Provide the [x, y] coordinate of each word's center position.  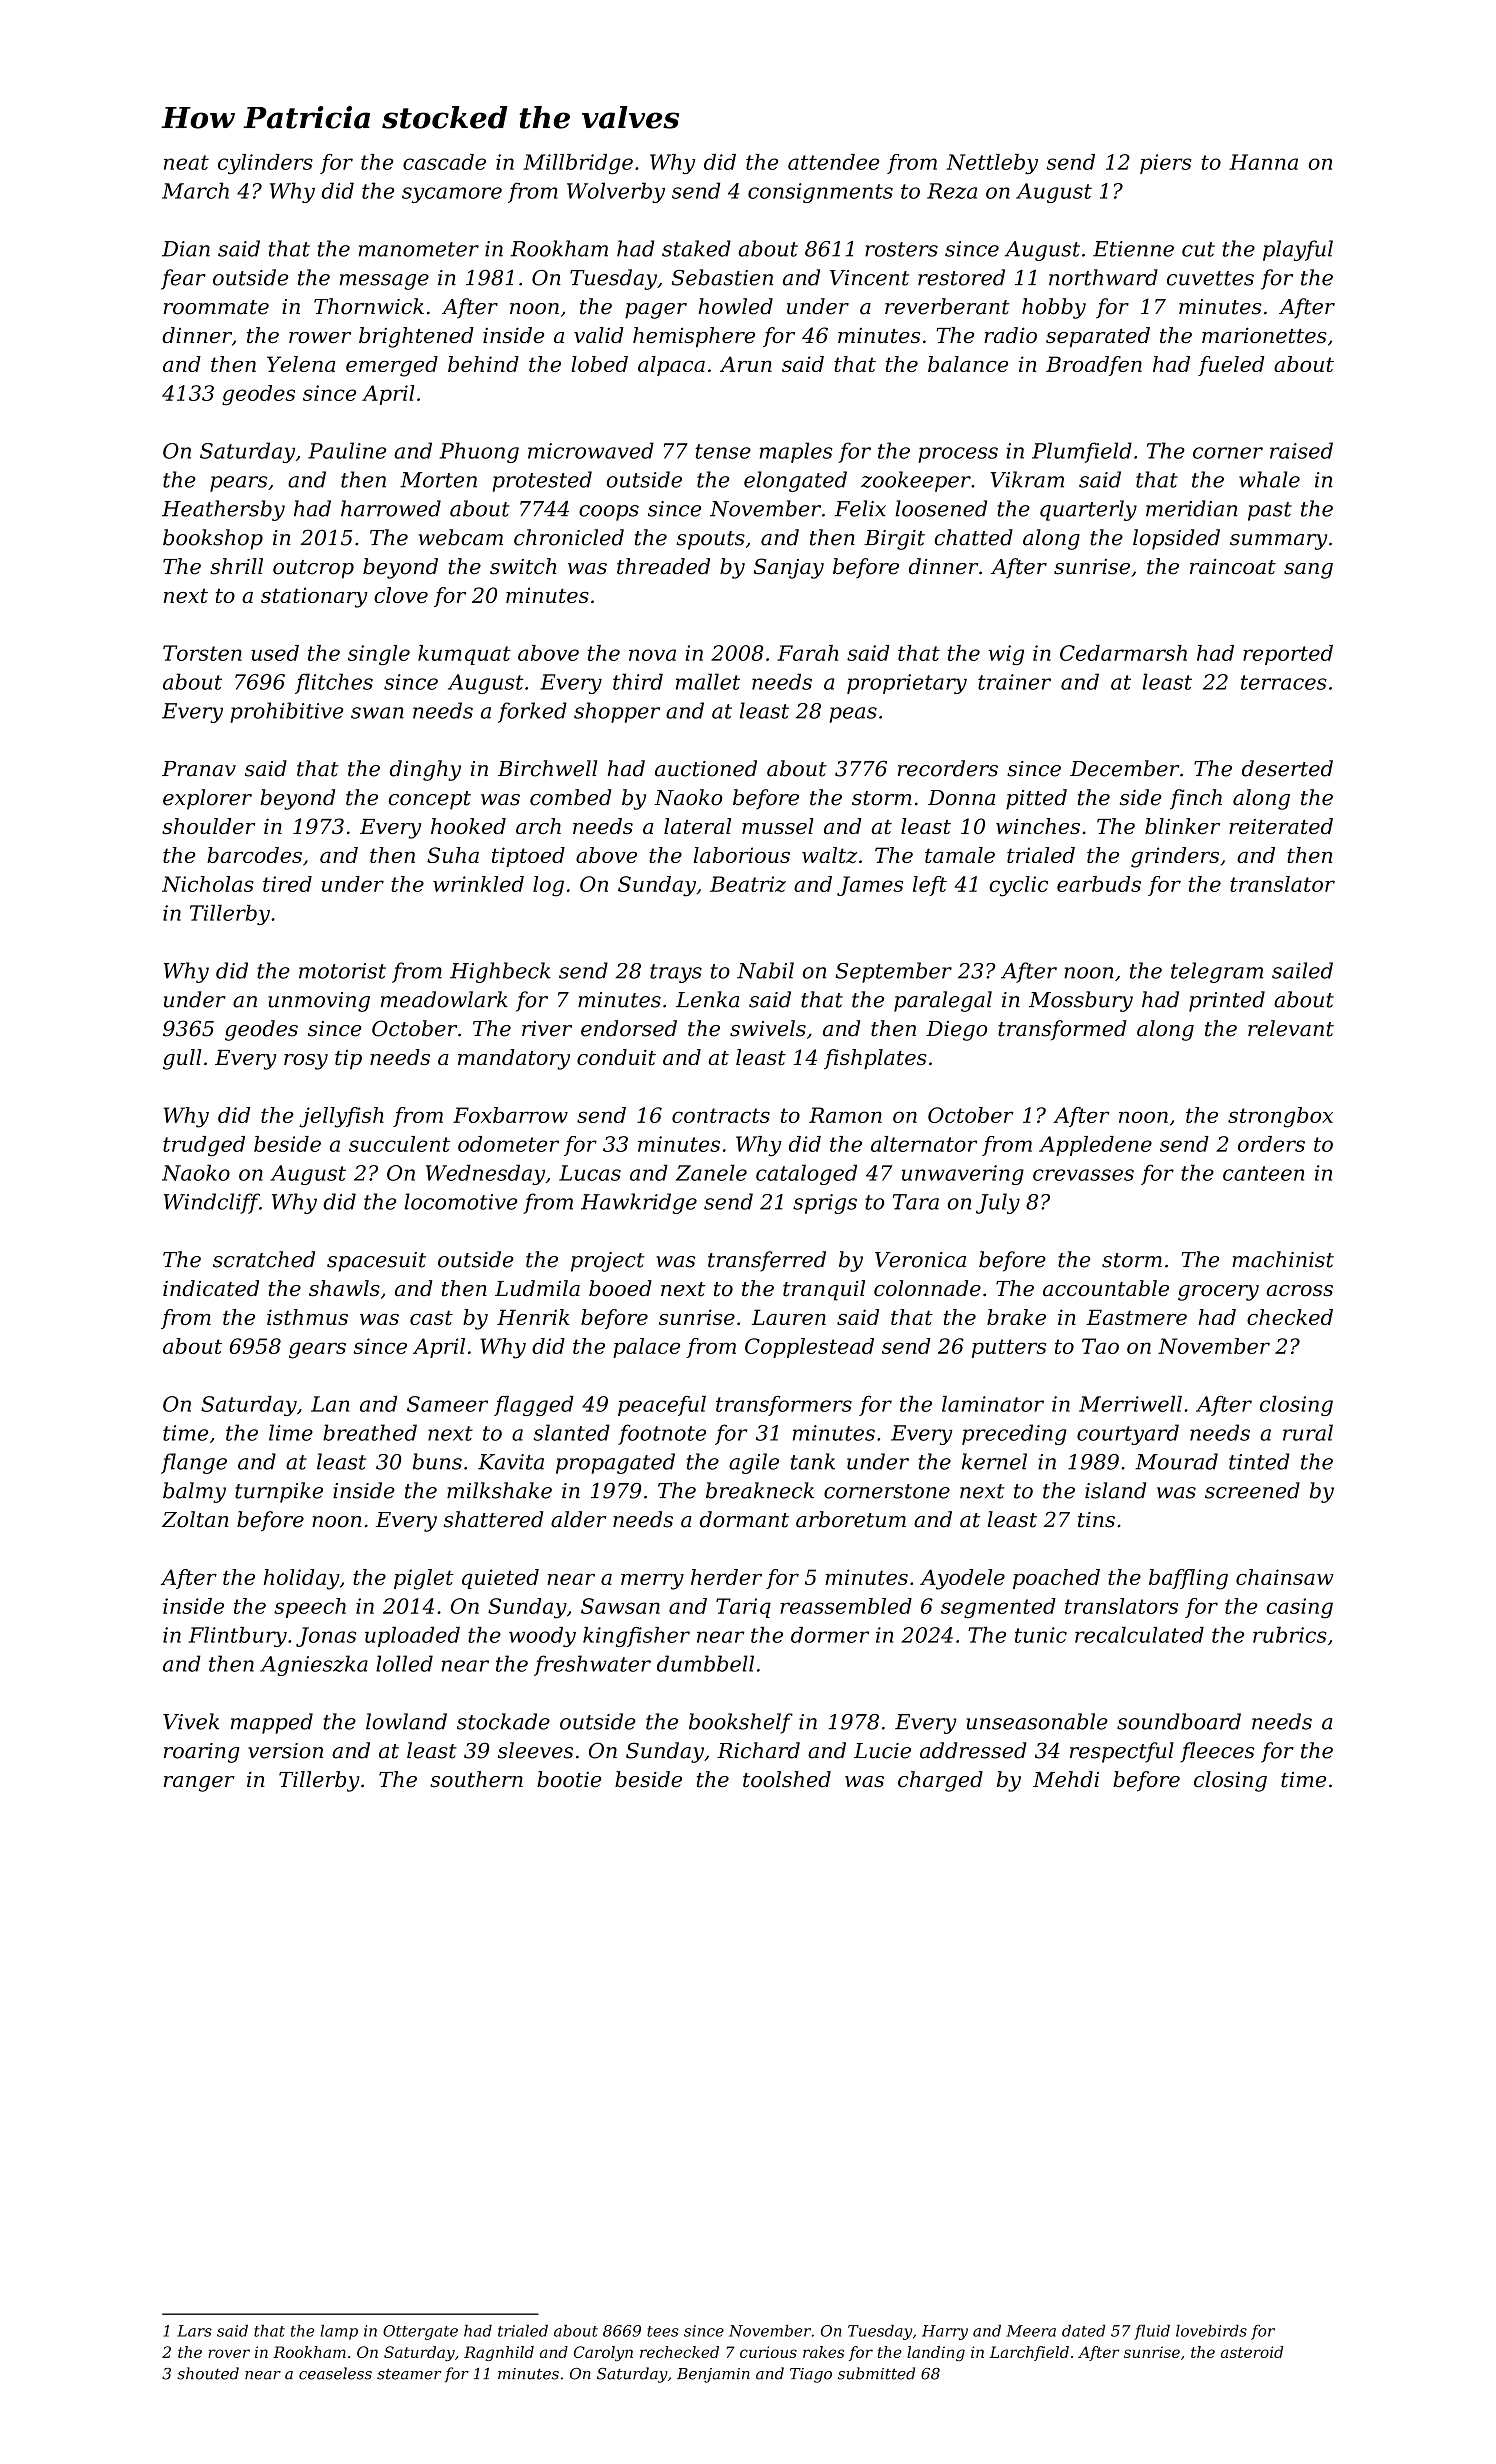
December [1124, 768]
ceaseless [335, 2373]
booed [620, 1288]
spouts [711, 540]
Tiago [811, 2375]
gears [317, 1350]
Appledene [1095, 1146]
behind [483, 364]
